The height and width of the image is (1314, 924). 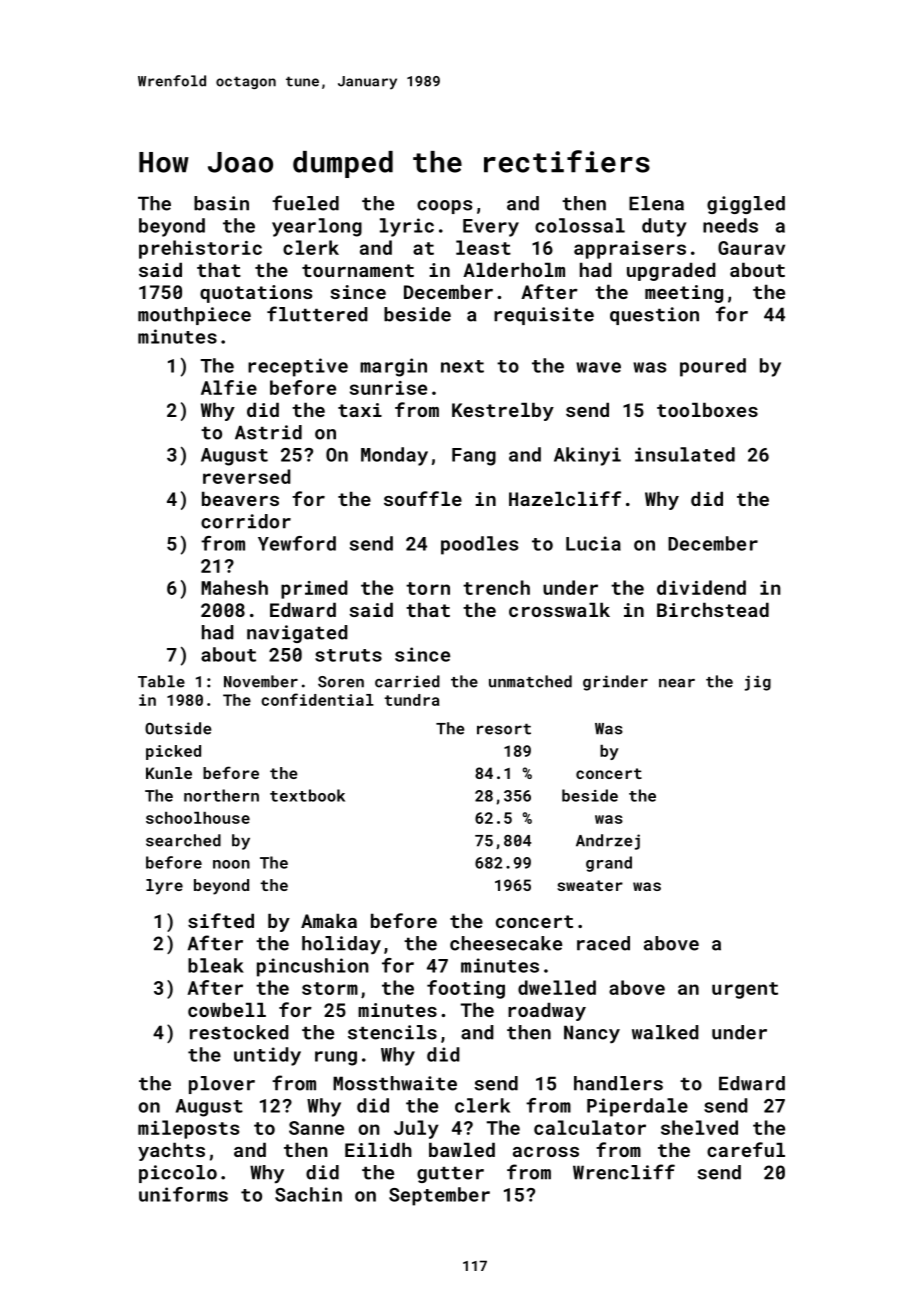 I want to click on across, so click(x=546, y=1152).
